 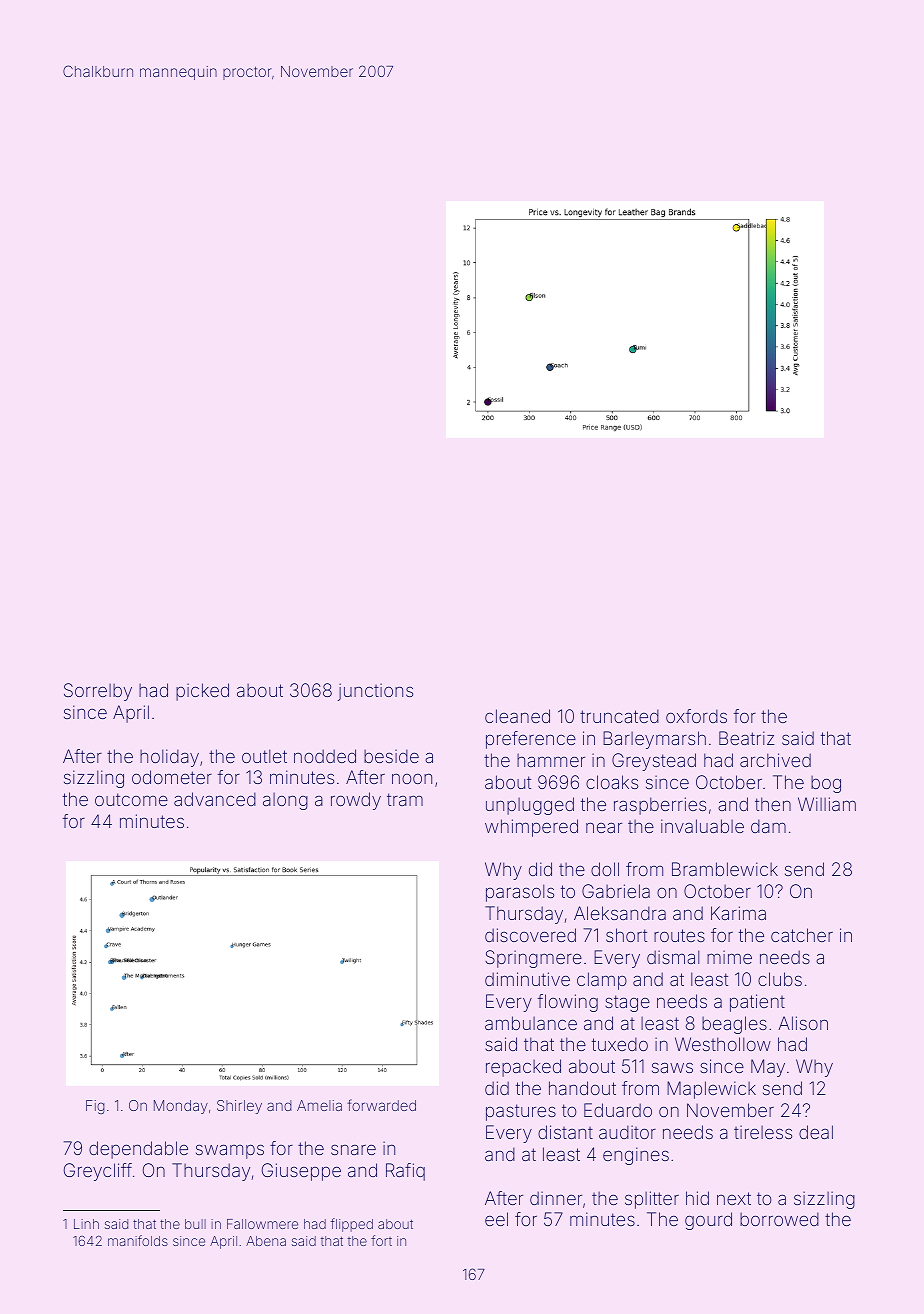 I want to click on Alison, so click(x=803, y=1023).
